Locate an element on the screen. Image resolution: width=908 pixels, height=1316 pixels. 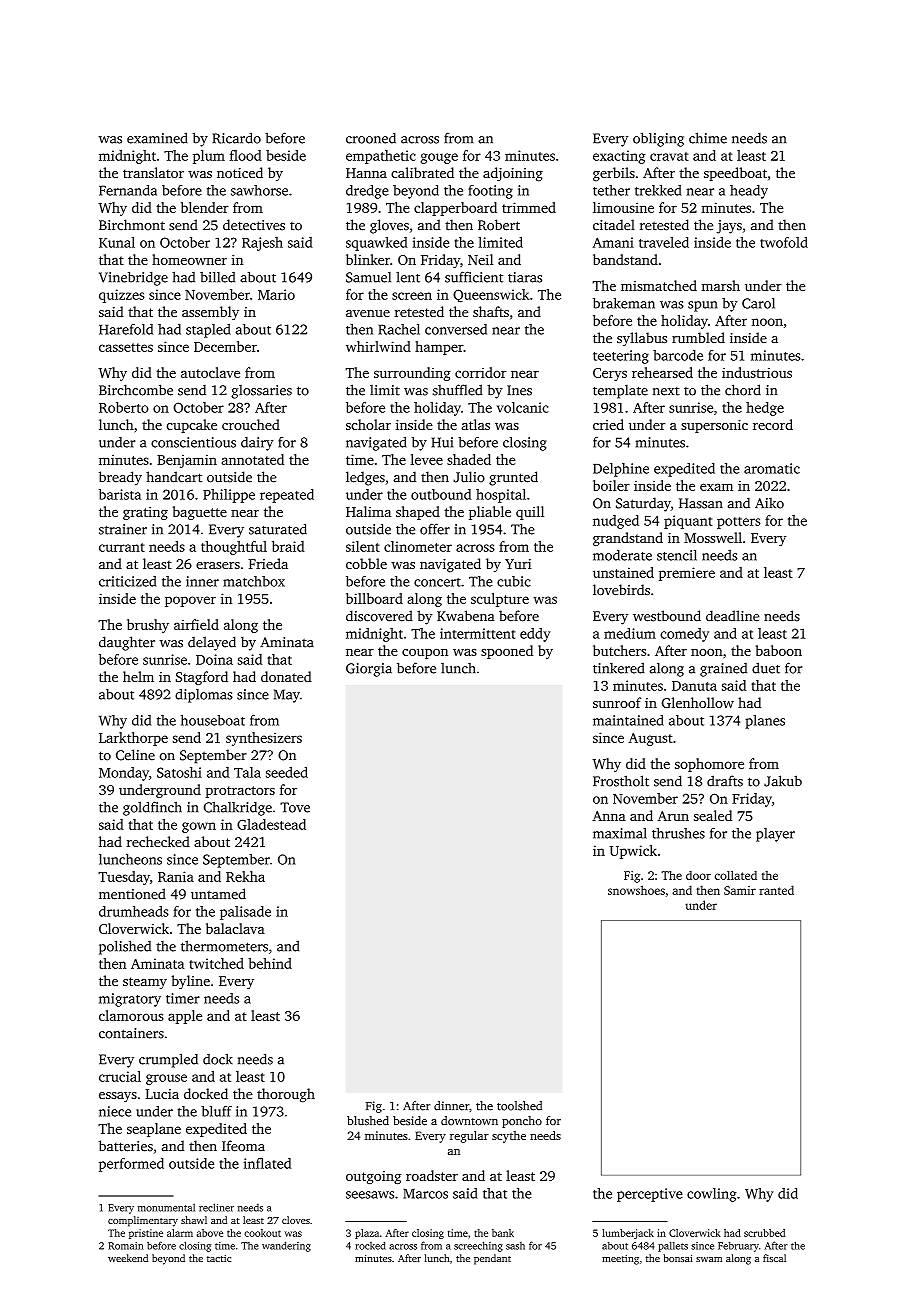
sophomore is located at coordinates (709, 765).
